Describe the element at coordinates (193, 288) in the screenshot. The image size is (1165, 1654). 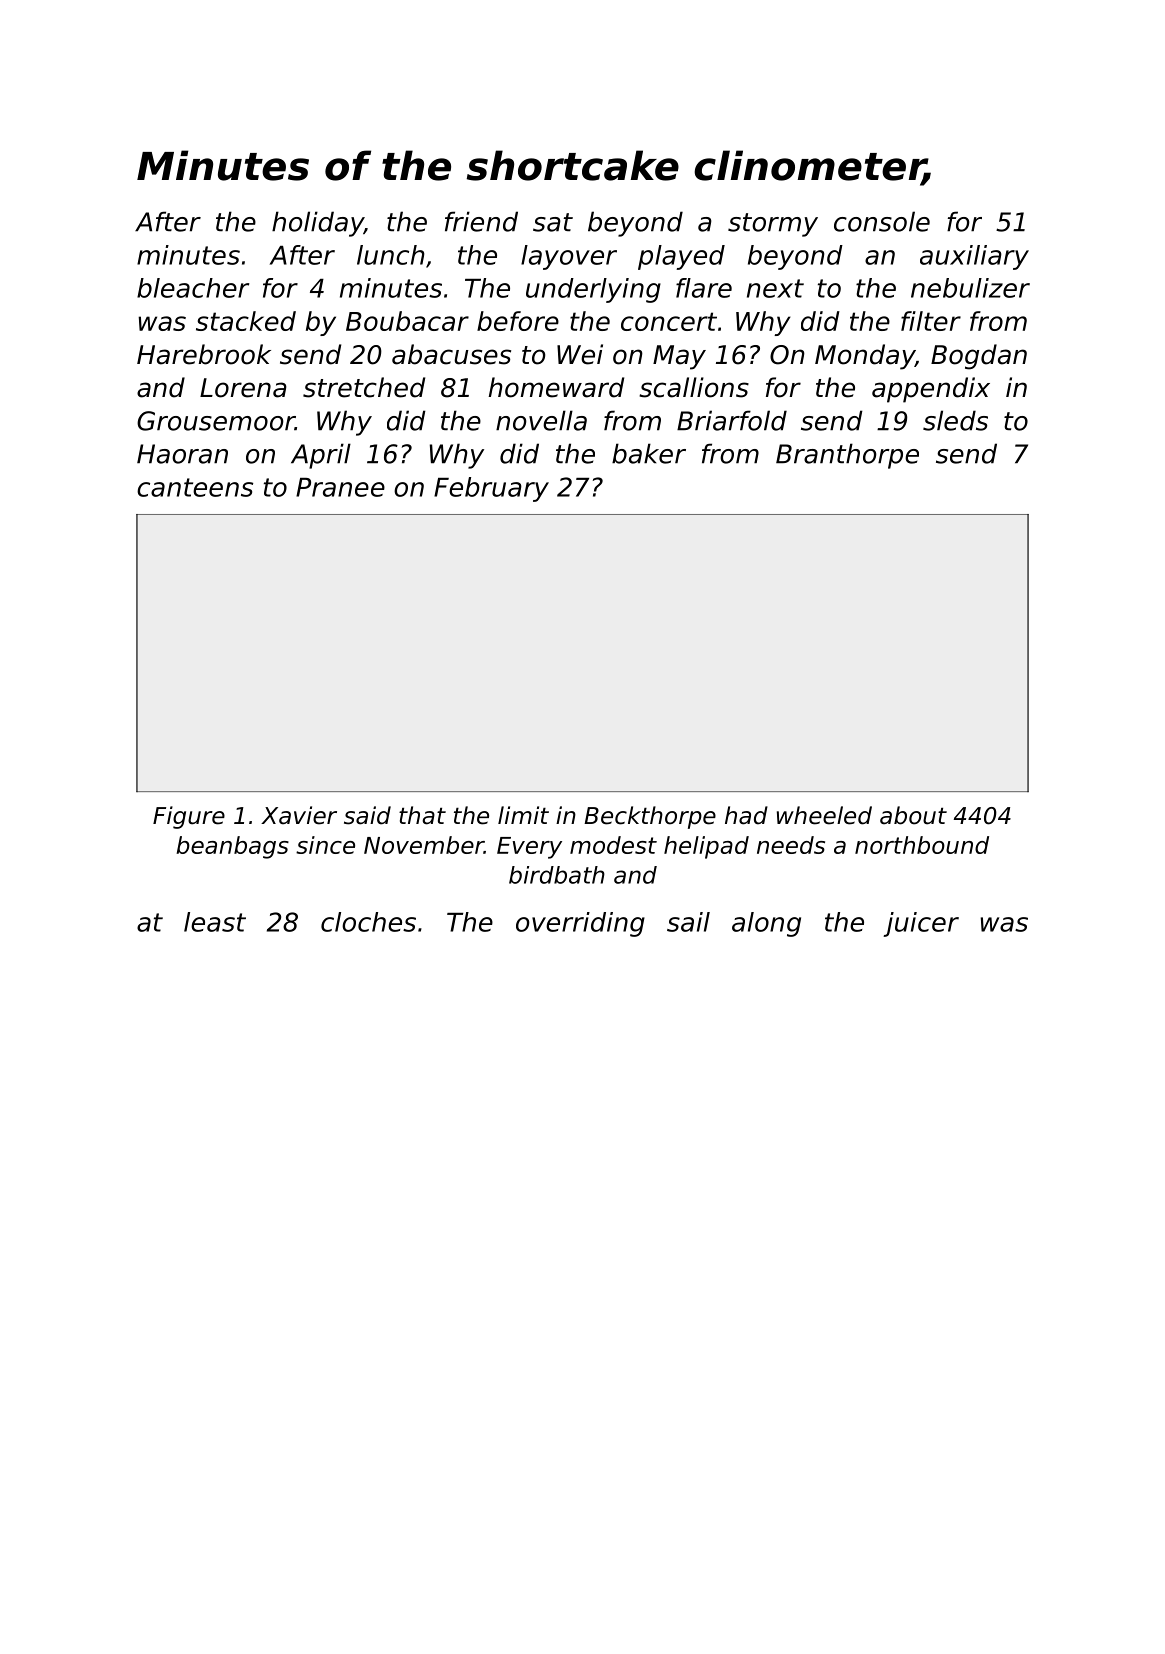
I see `bleacher` at that location.
